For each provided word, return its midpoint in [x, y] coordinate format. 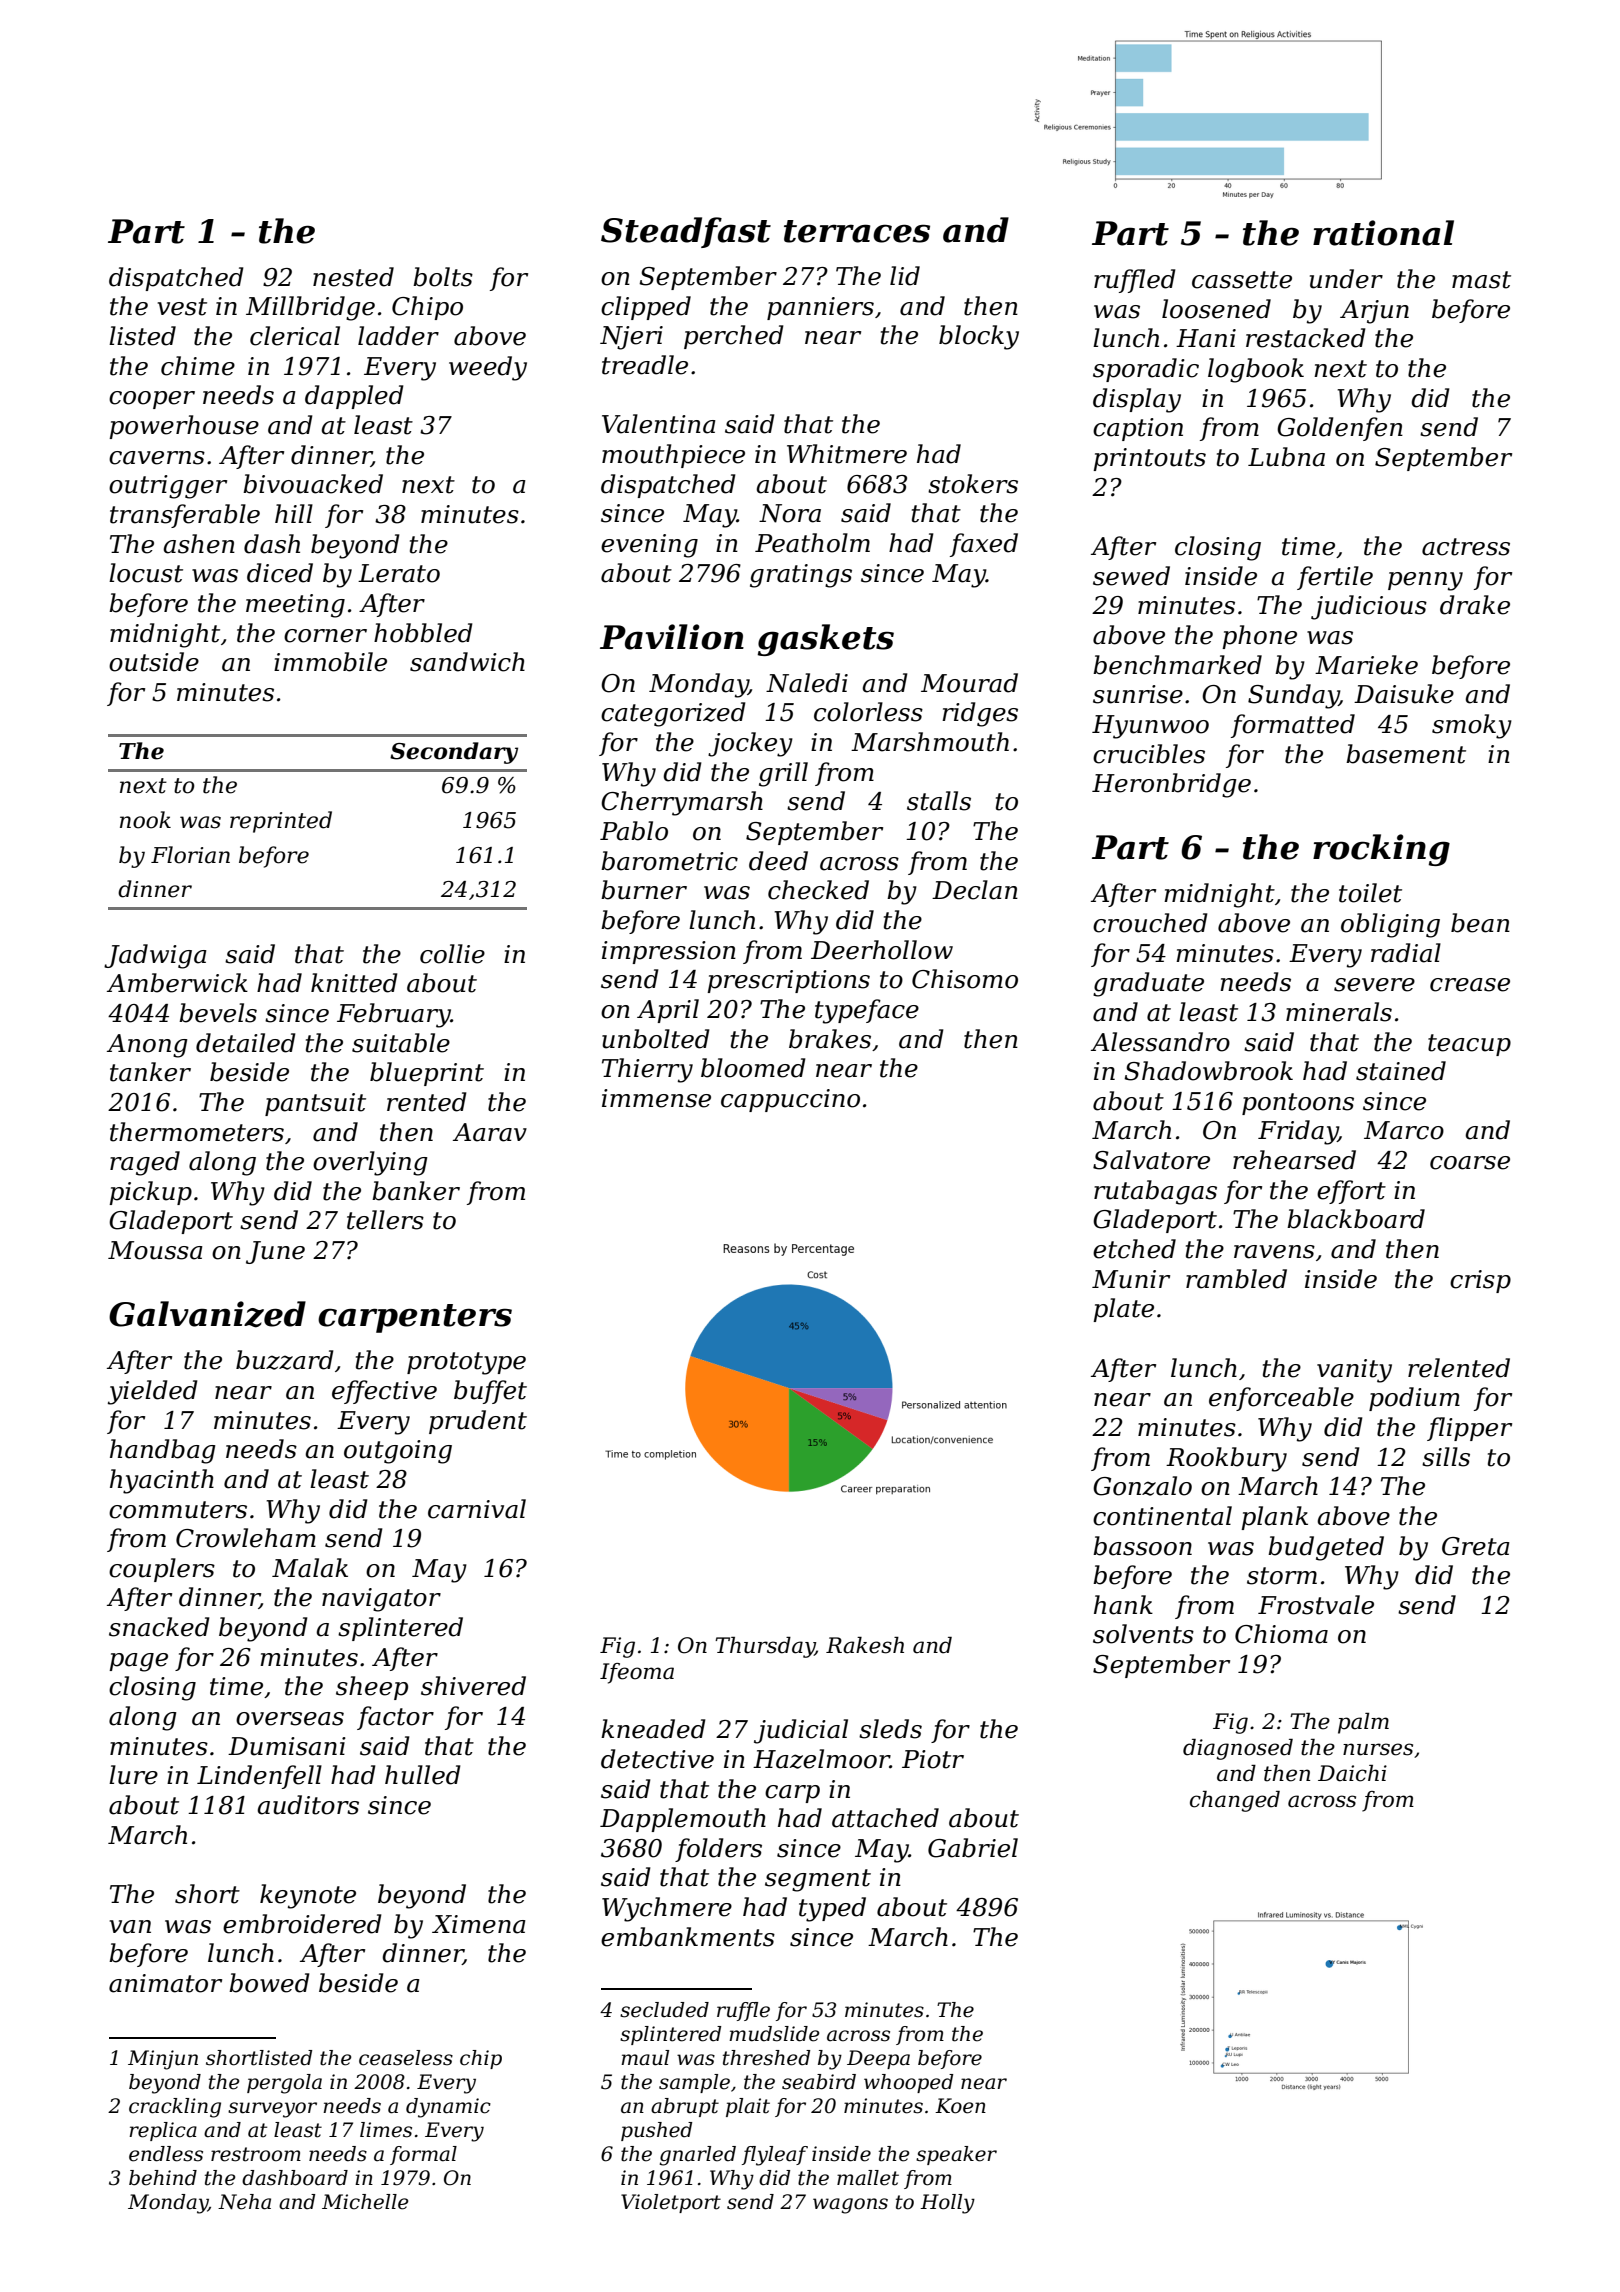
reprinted [281, 822]
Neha [244, 2202]
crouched [1150, 923]
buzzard [285, 1360]
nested [353, 277]
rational [1383, 233]
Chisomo [965, 979]
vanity [1354, 1371]
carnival [477, 1509]
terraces [857, 231]
